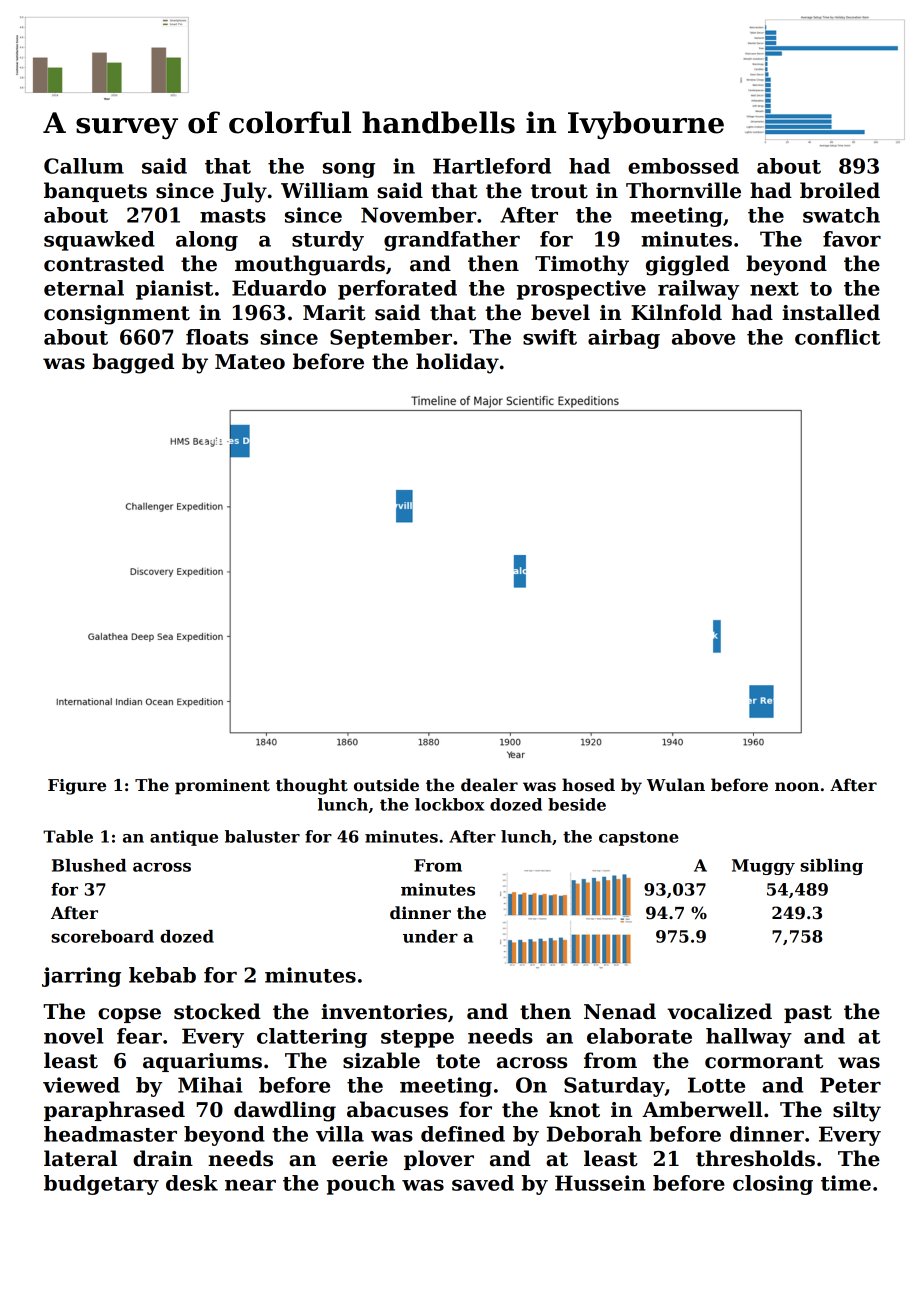 The width and height of the image is (924, 1308). Describe the element at coordinates (334, 313) in the image. I see `Marit` at that location.
